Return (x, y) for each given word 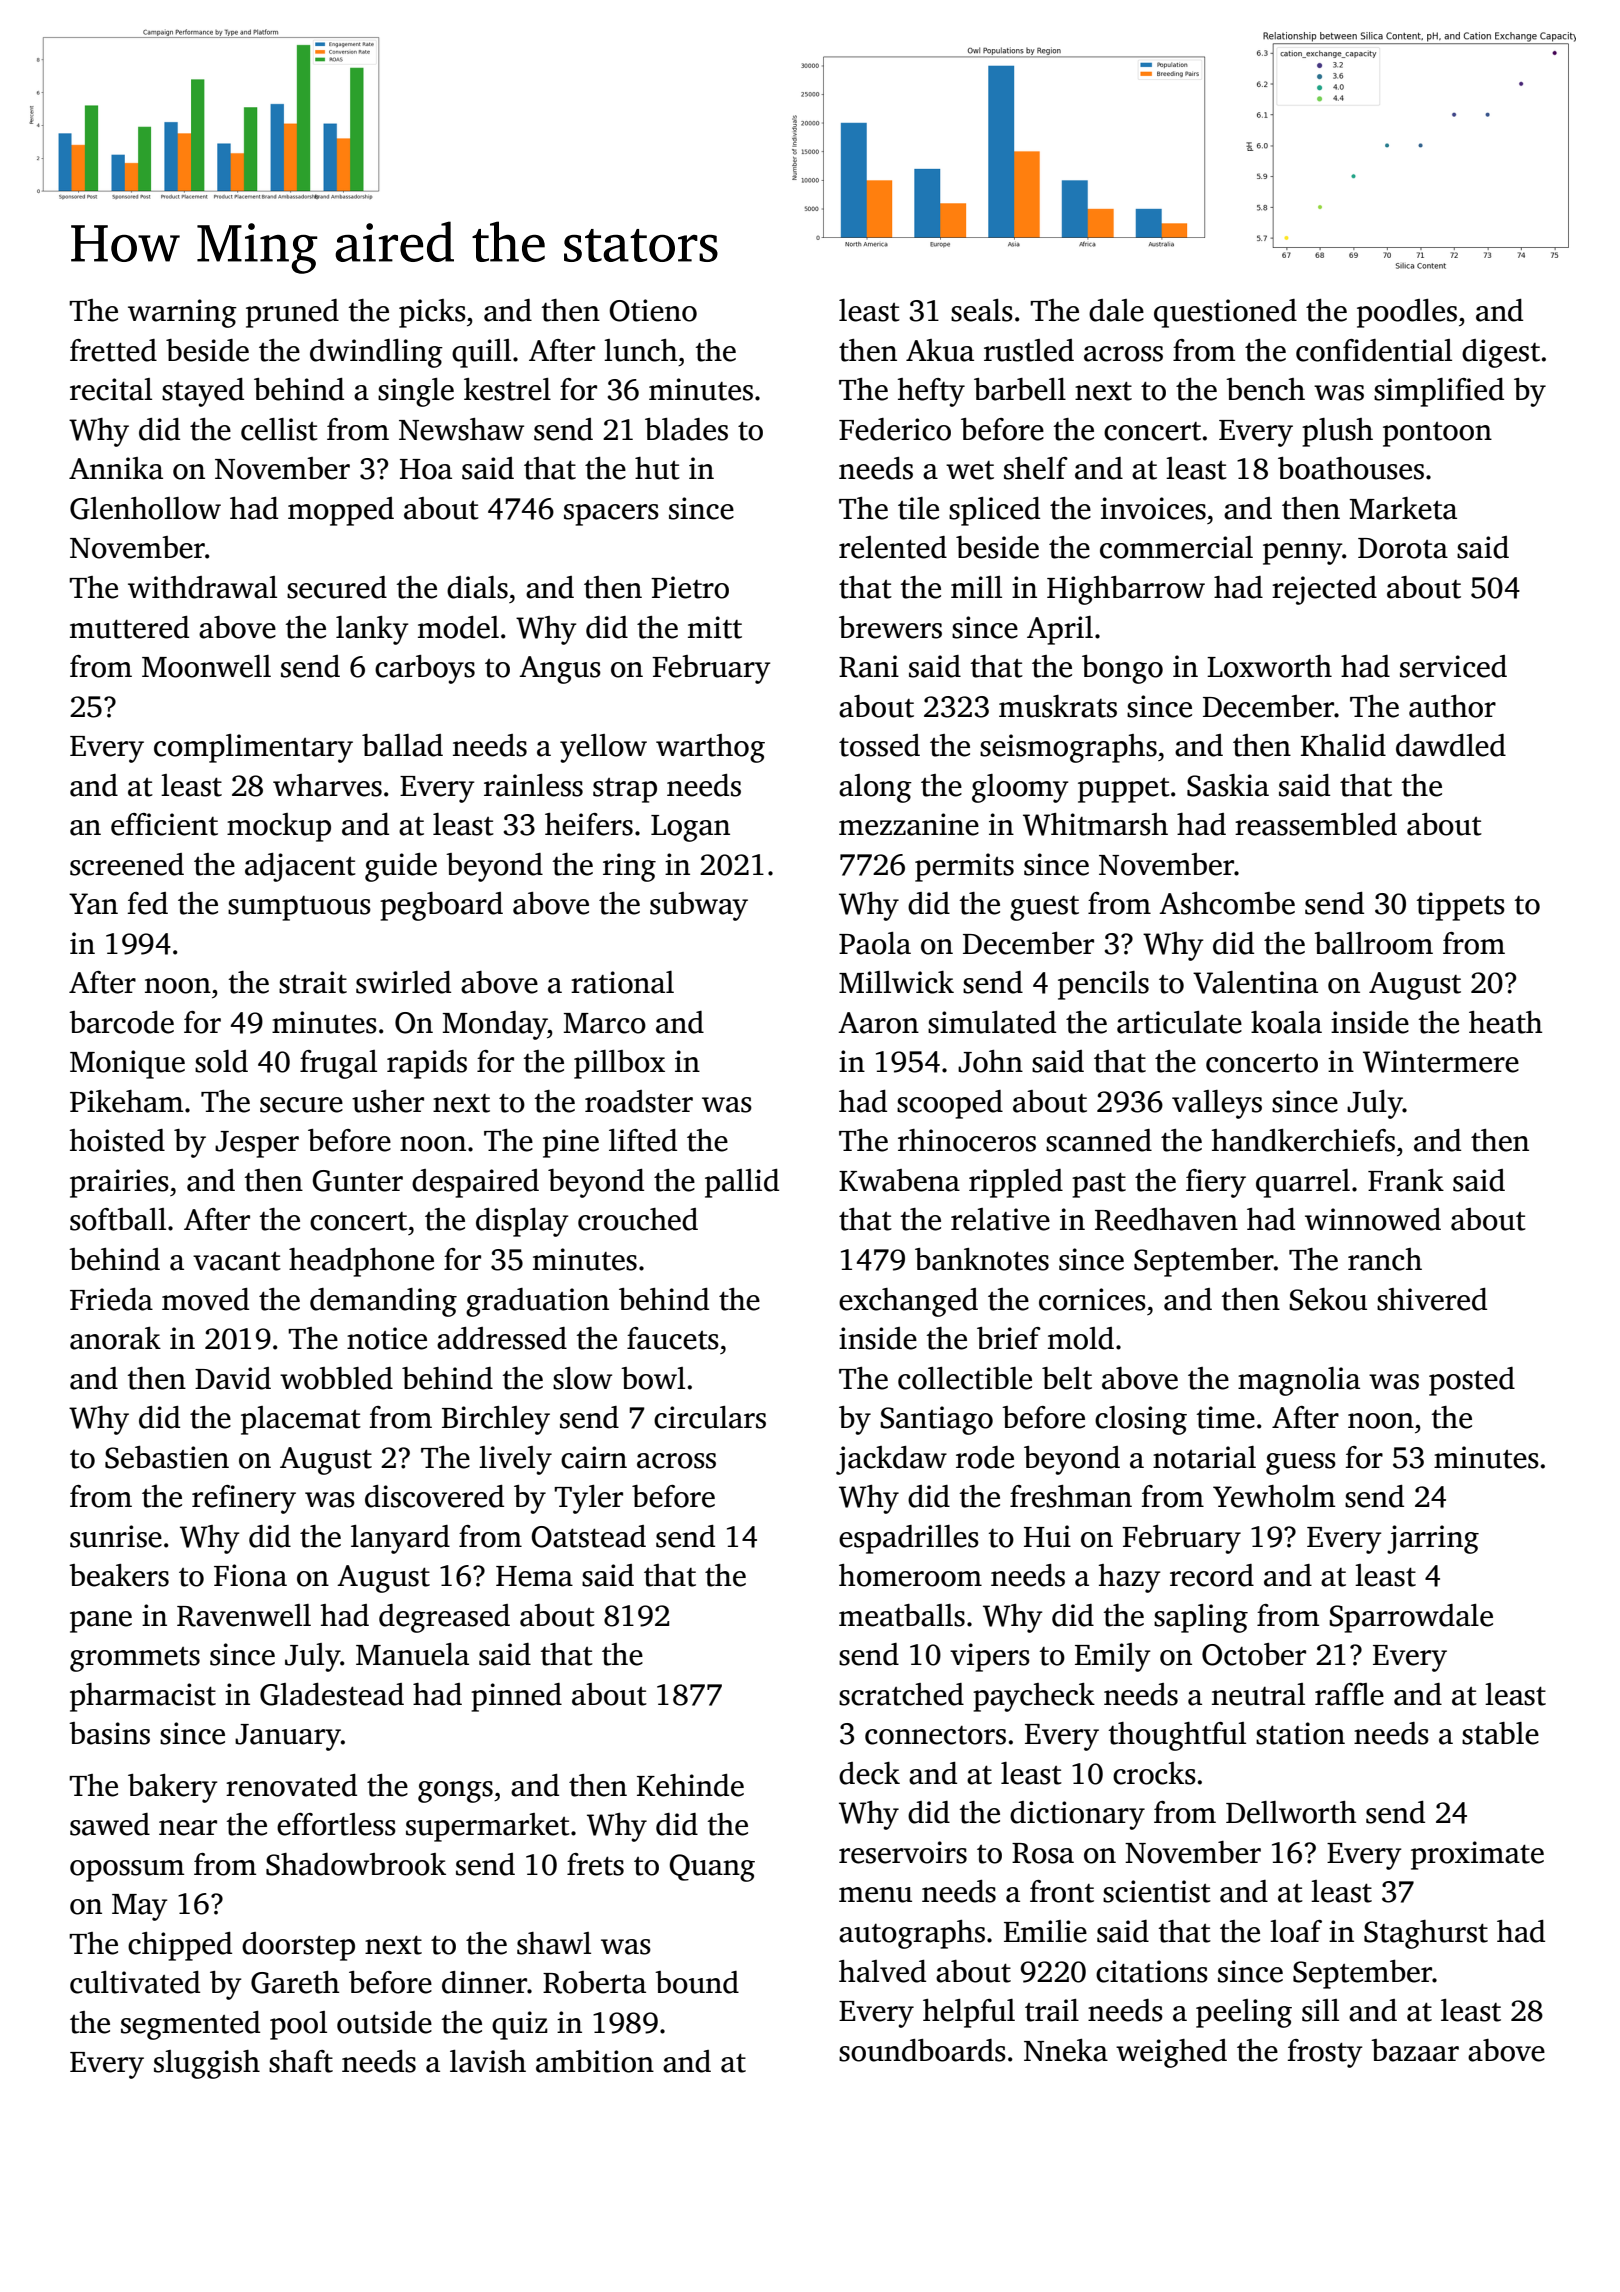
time (1225, 1417)
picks (432, 313)
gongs (455, 1792)
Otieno (653, 310)
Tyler (588, 1499)
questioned (1225, 313)
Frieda (111, 1299)
